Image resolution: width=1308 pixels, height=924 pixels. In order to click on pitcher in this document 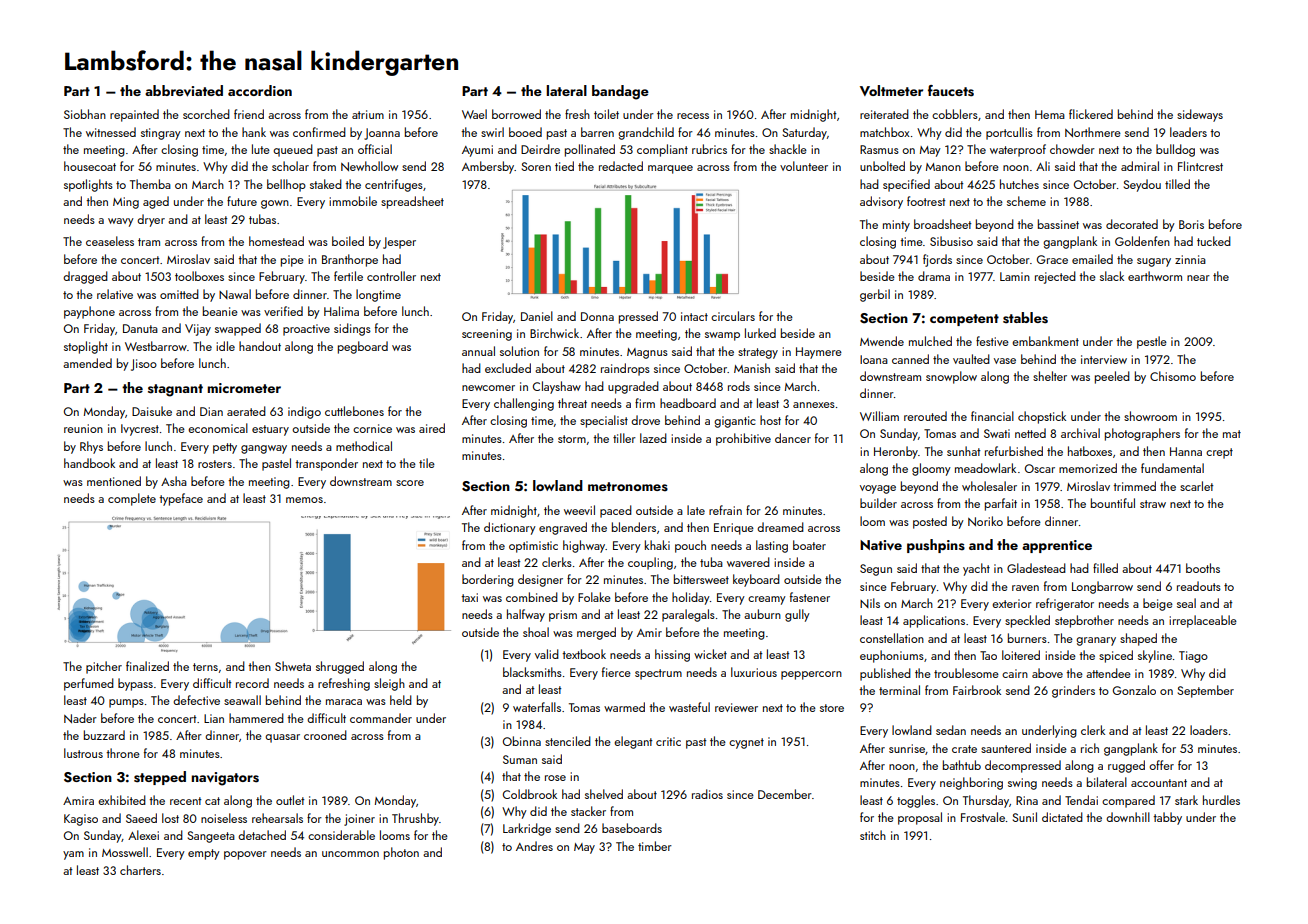, I will do `click(104, 667)`.
